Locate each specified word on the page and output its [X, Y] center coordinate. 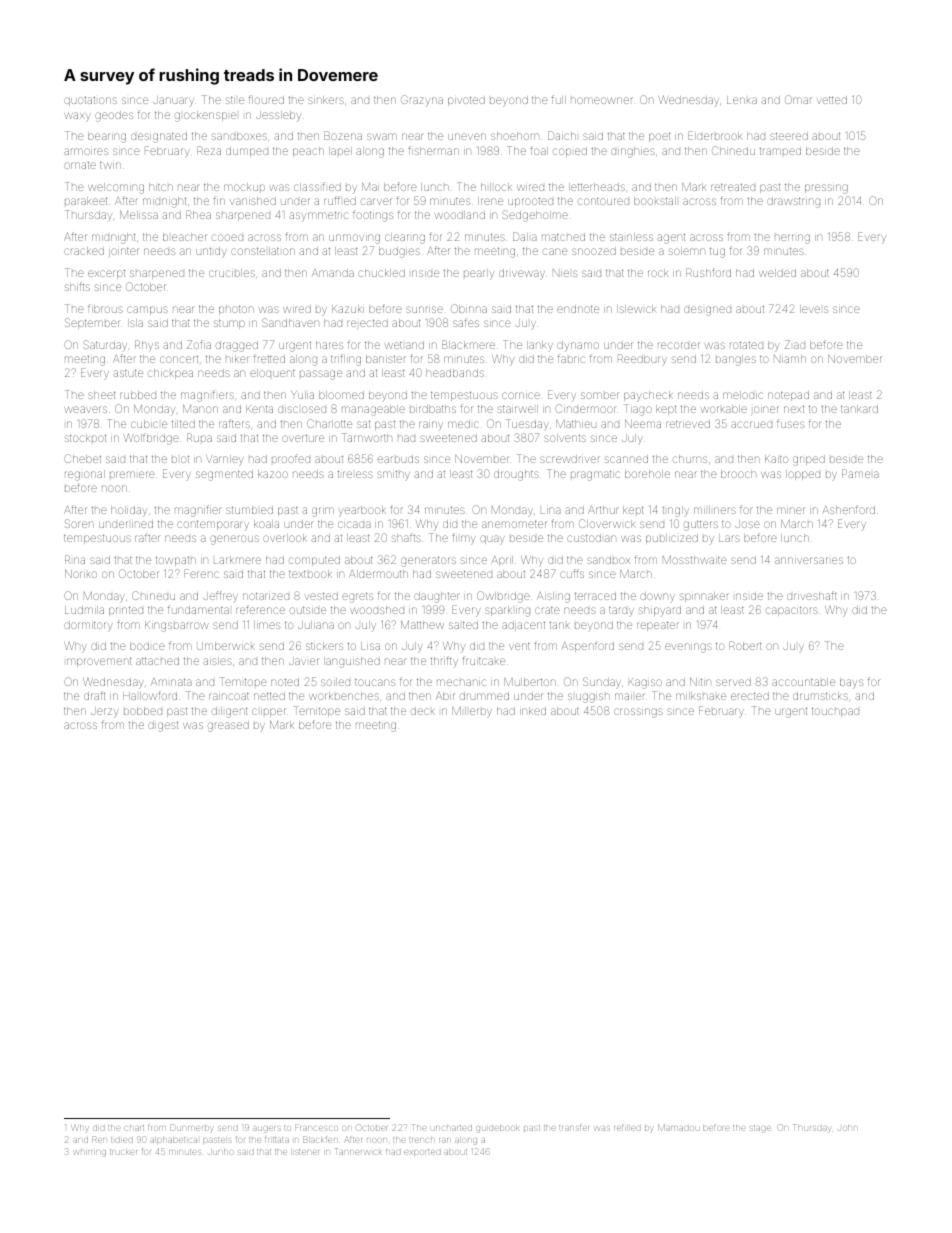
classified [317, 186]
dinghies [633, 152]
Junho [220, 1152]
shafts [406, 537]
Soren [79, 523]
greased [228, 726]
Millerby [472, 712]
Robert [745, 645]
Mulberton [530, 682]
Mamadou [679, 1127]
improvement [99, 662]
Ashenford [848, 509]
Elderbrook [715, 135]
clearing [405, 238]
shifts [77, 286]
